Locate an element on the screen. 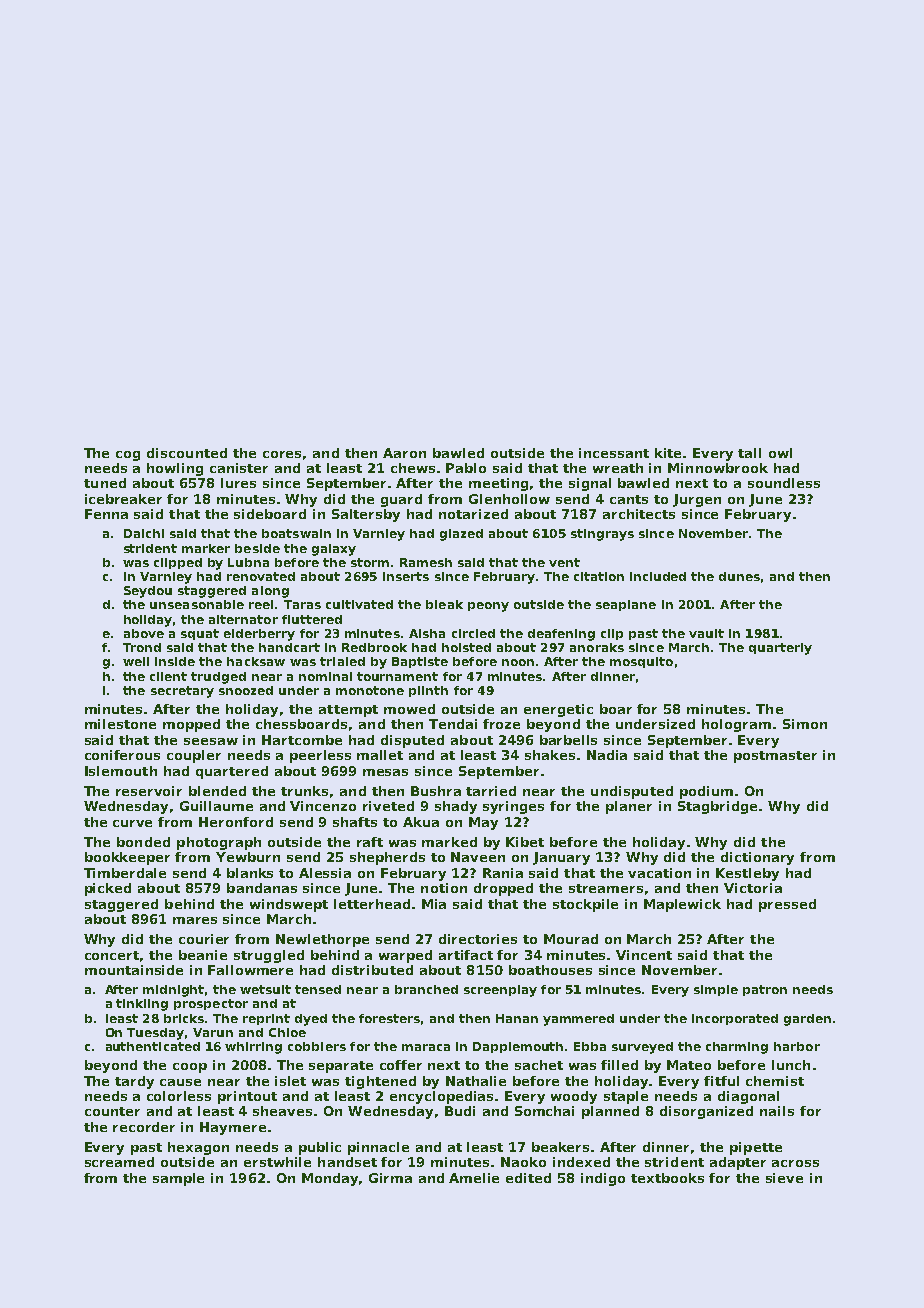  pressed is located at coordinates (787, 905).
